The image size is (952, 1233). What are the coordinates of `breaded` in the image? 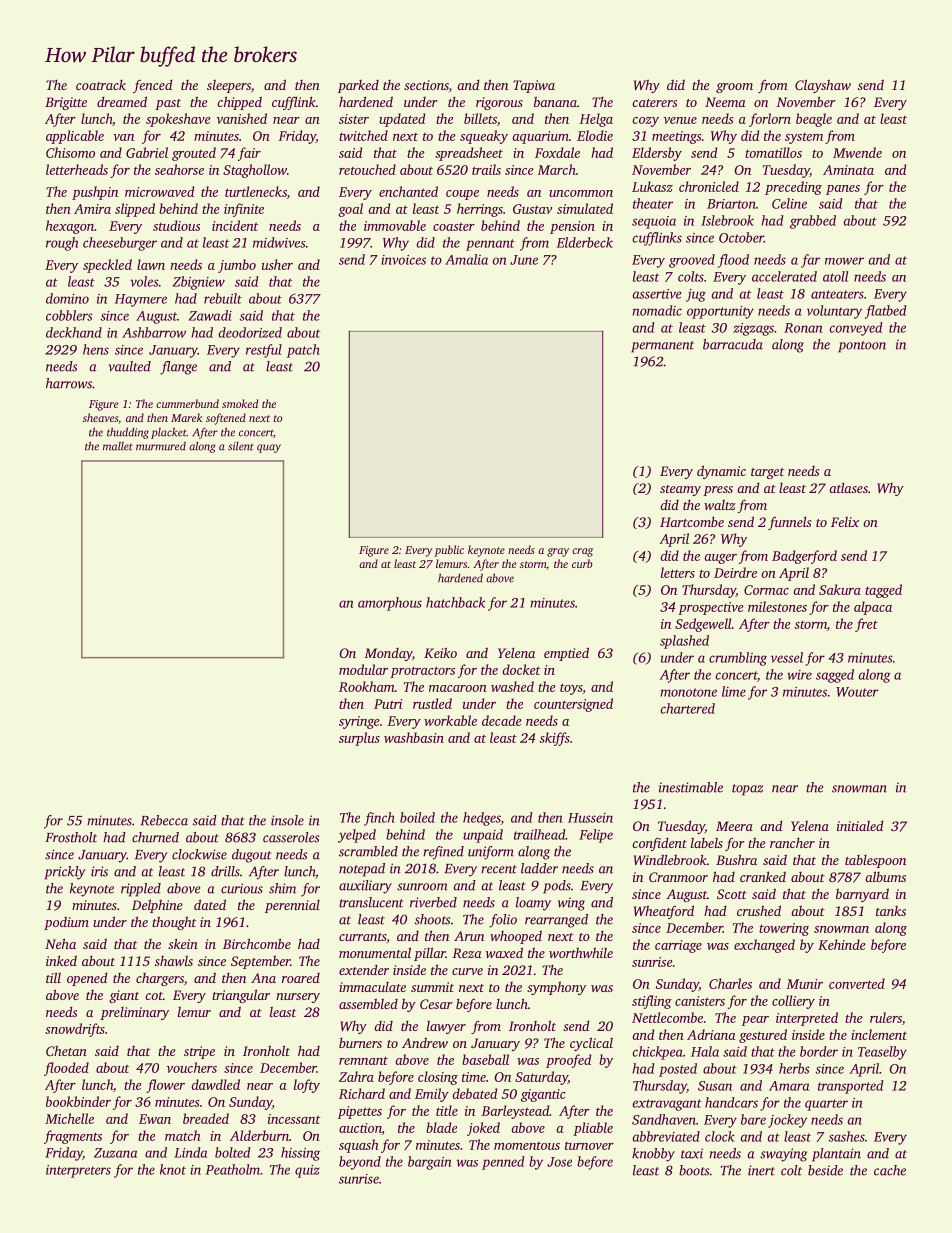 It's located at (206, 1118).
